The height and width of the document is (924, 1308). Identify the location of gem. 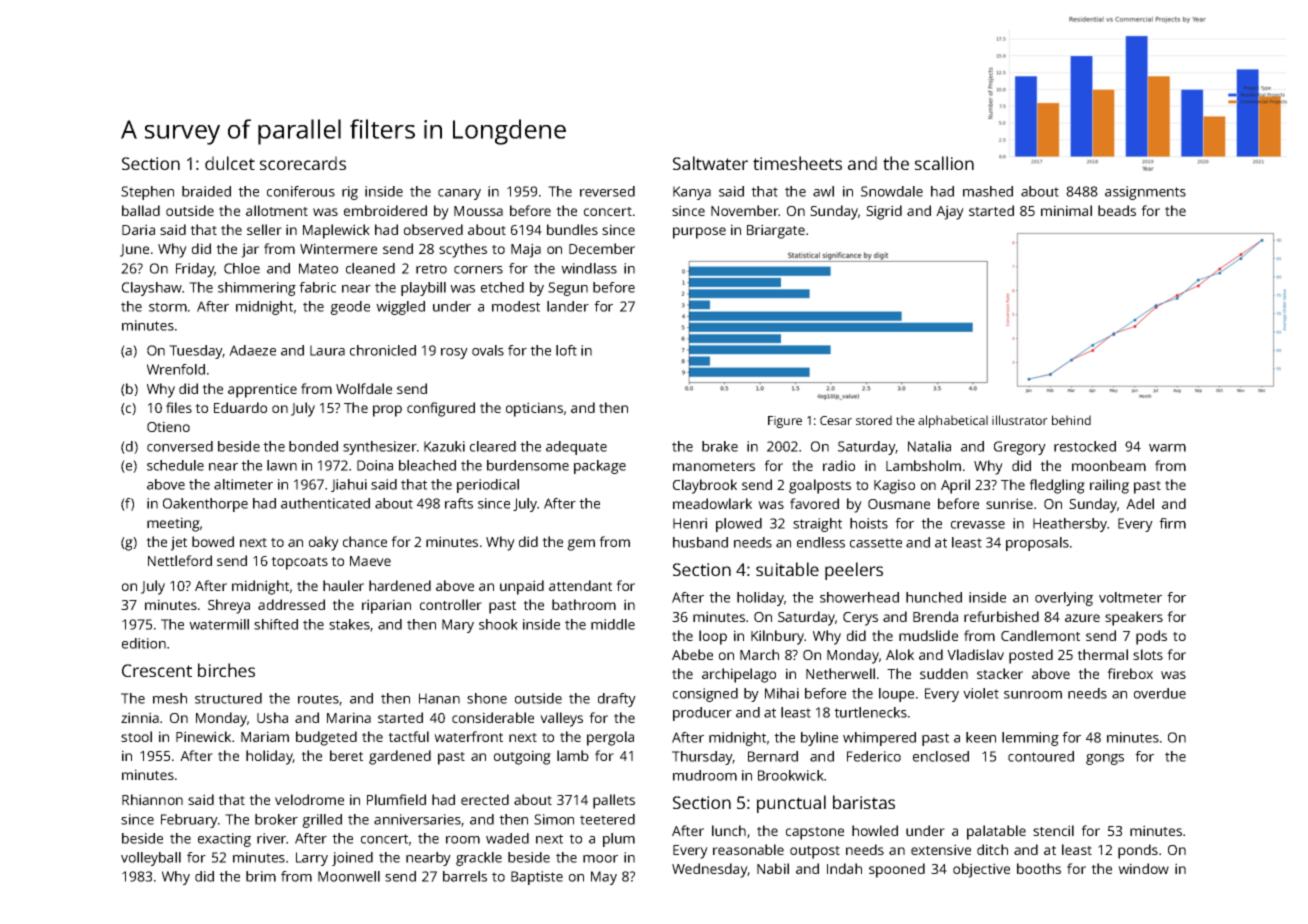
(581, 545).
